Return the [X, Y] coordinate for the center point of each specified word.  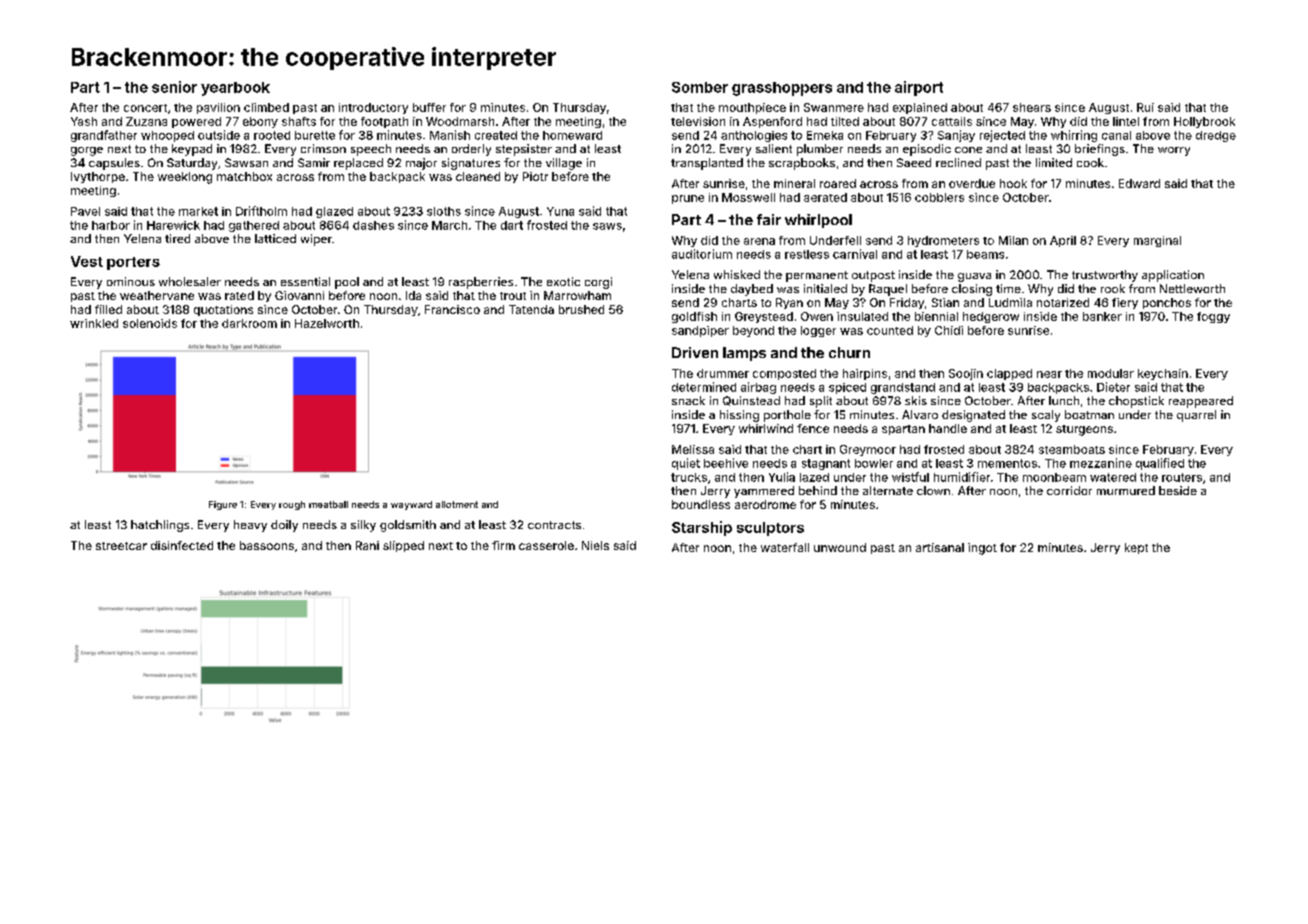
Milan [1013, 240]
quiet [686, 464]
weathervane [157, 295]
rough [292, 505]
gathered [254, 226]
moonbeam [1054, 477]
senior [174, 87]
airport [919, 88]
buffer [429, 107]
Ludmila [1010, 302]
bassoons [267, 545]
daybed [752, 290]
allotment [457, 504]
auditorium [702, 254]
